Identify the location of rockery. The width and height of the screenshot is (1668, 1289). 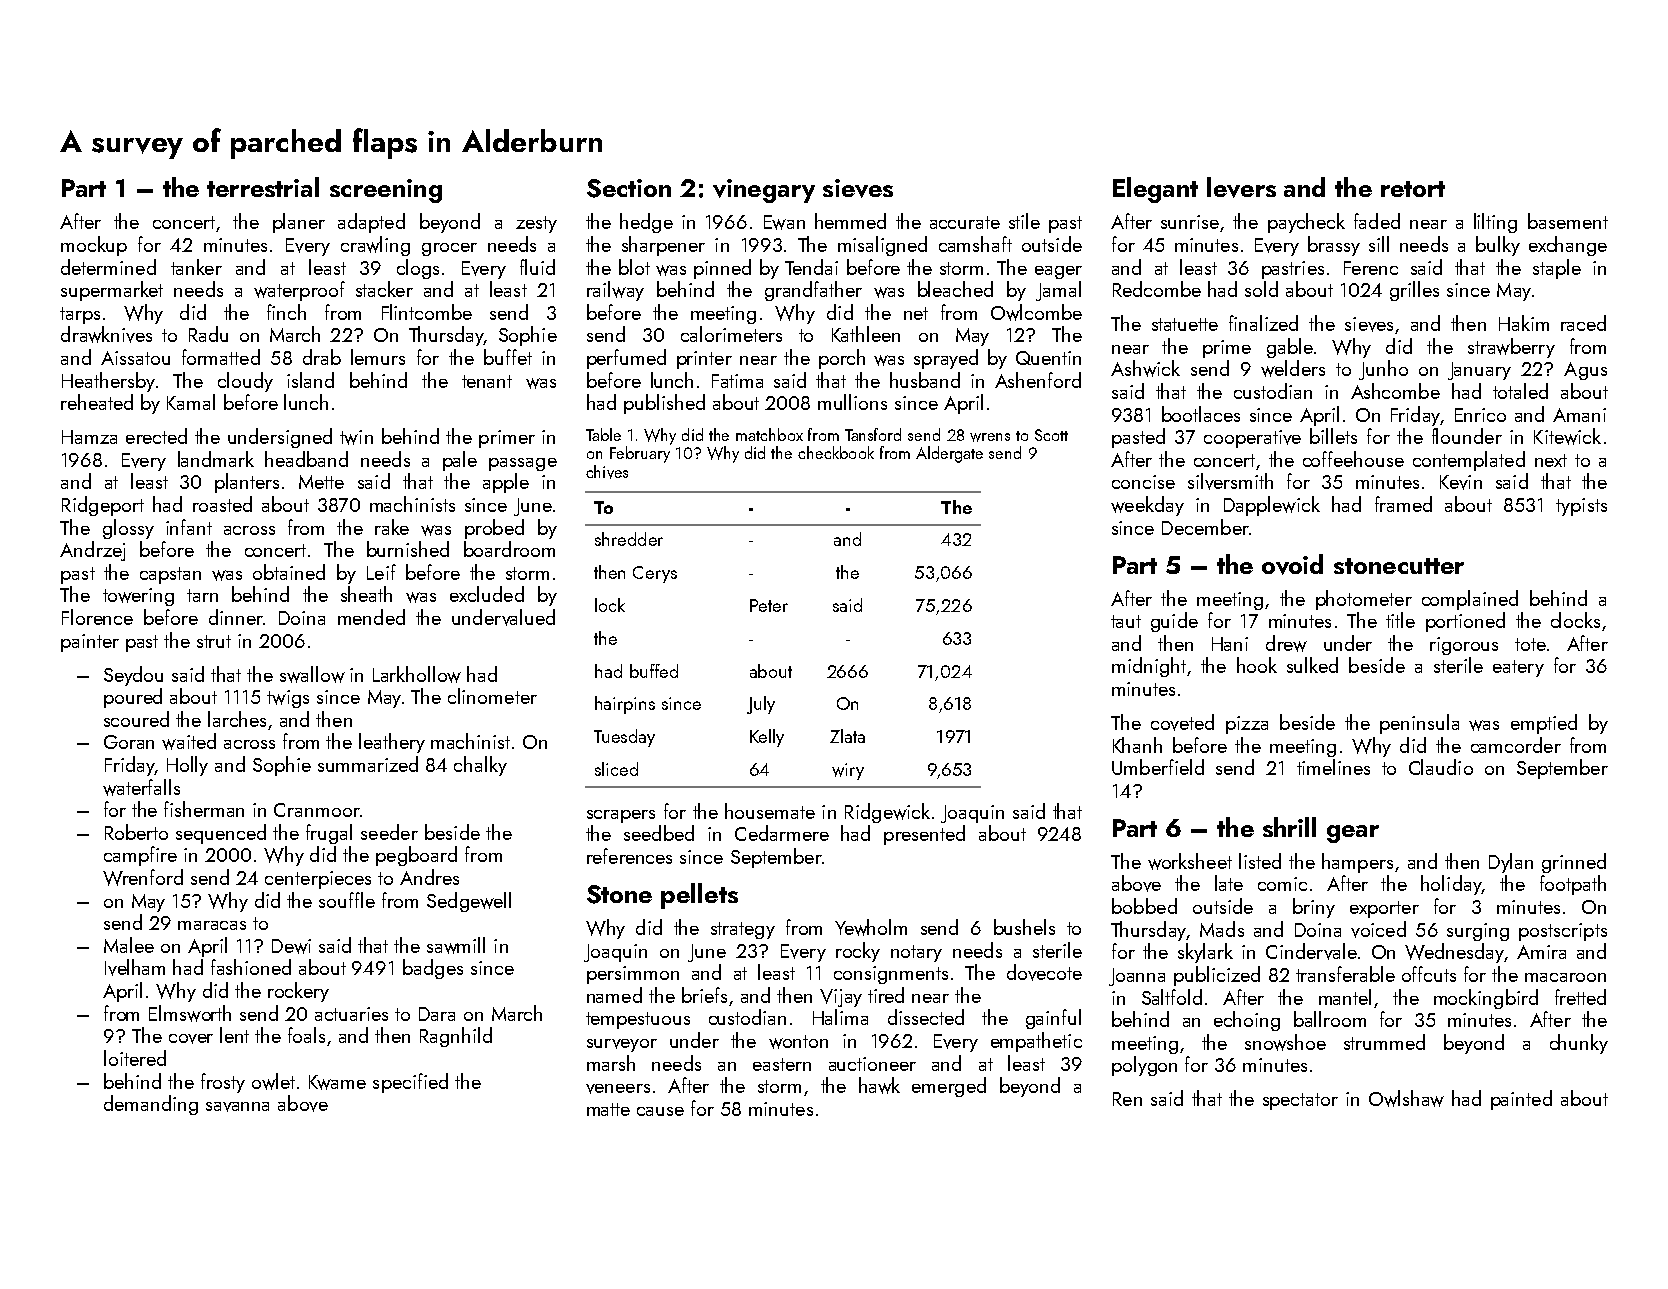
(298, 992).
